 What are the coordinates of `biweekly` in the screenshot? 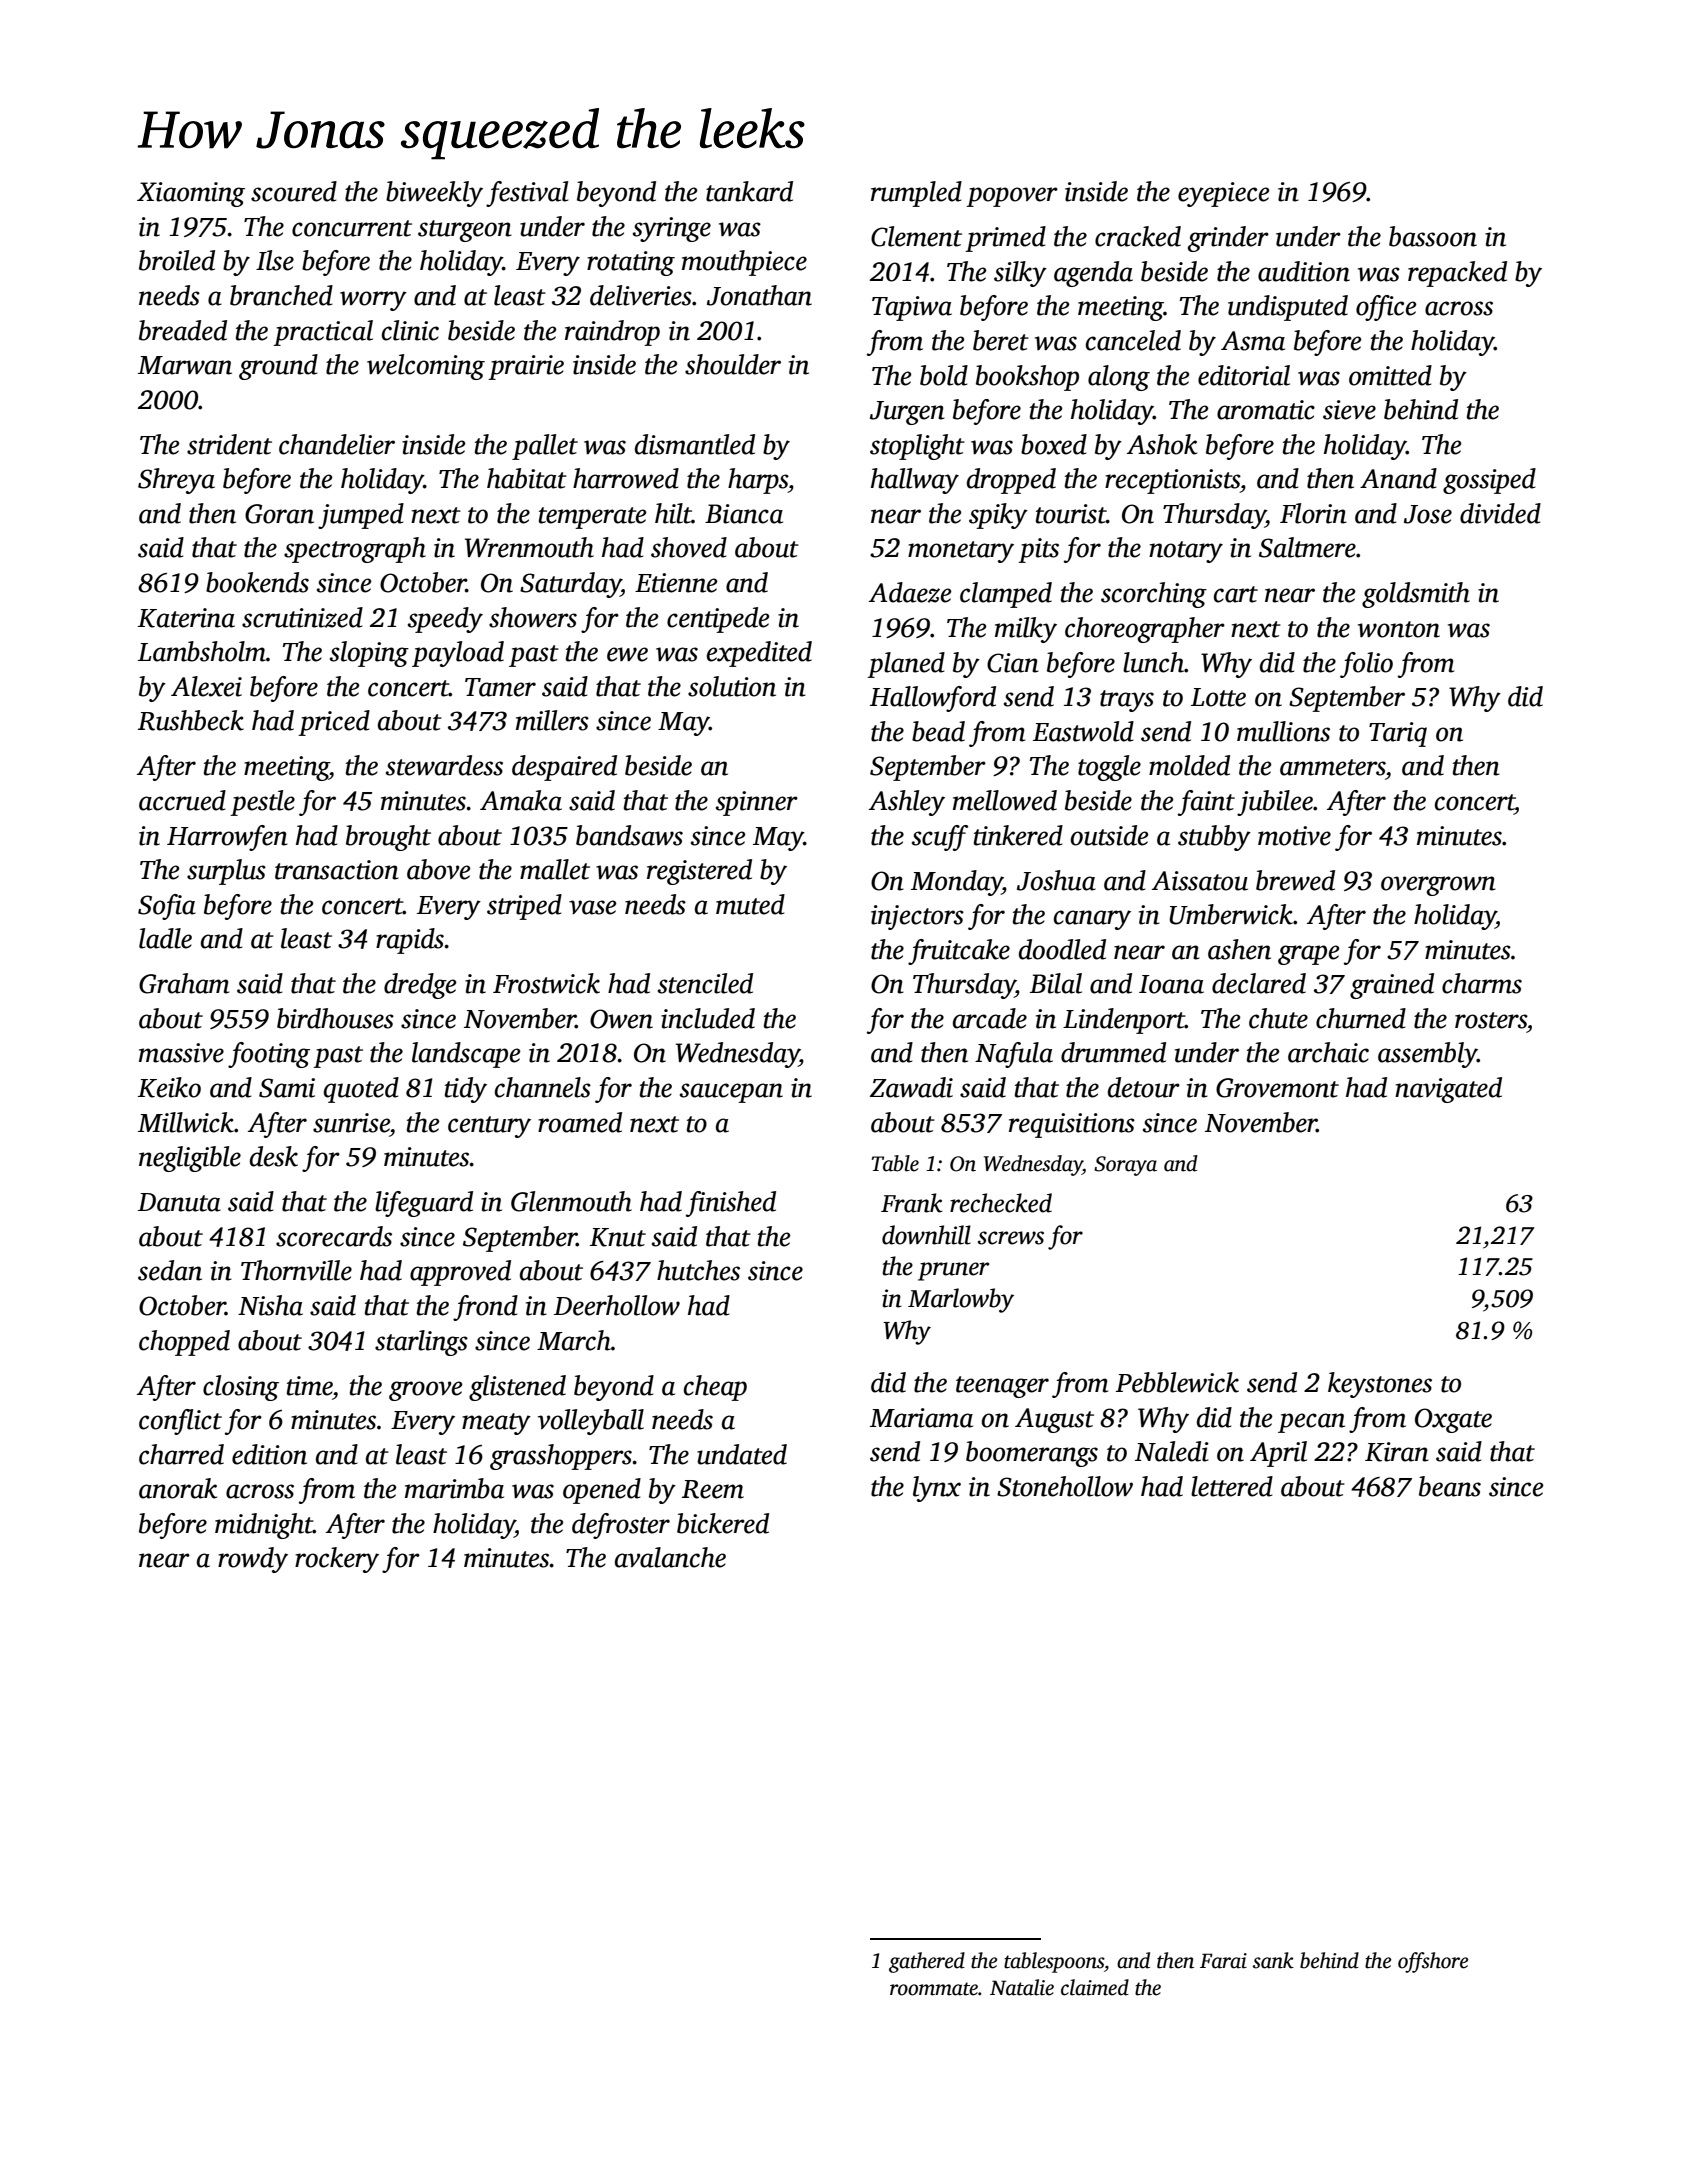 It's located at (434, 194).
